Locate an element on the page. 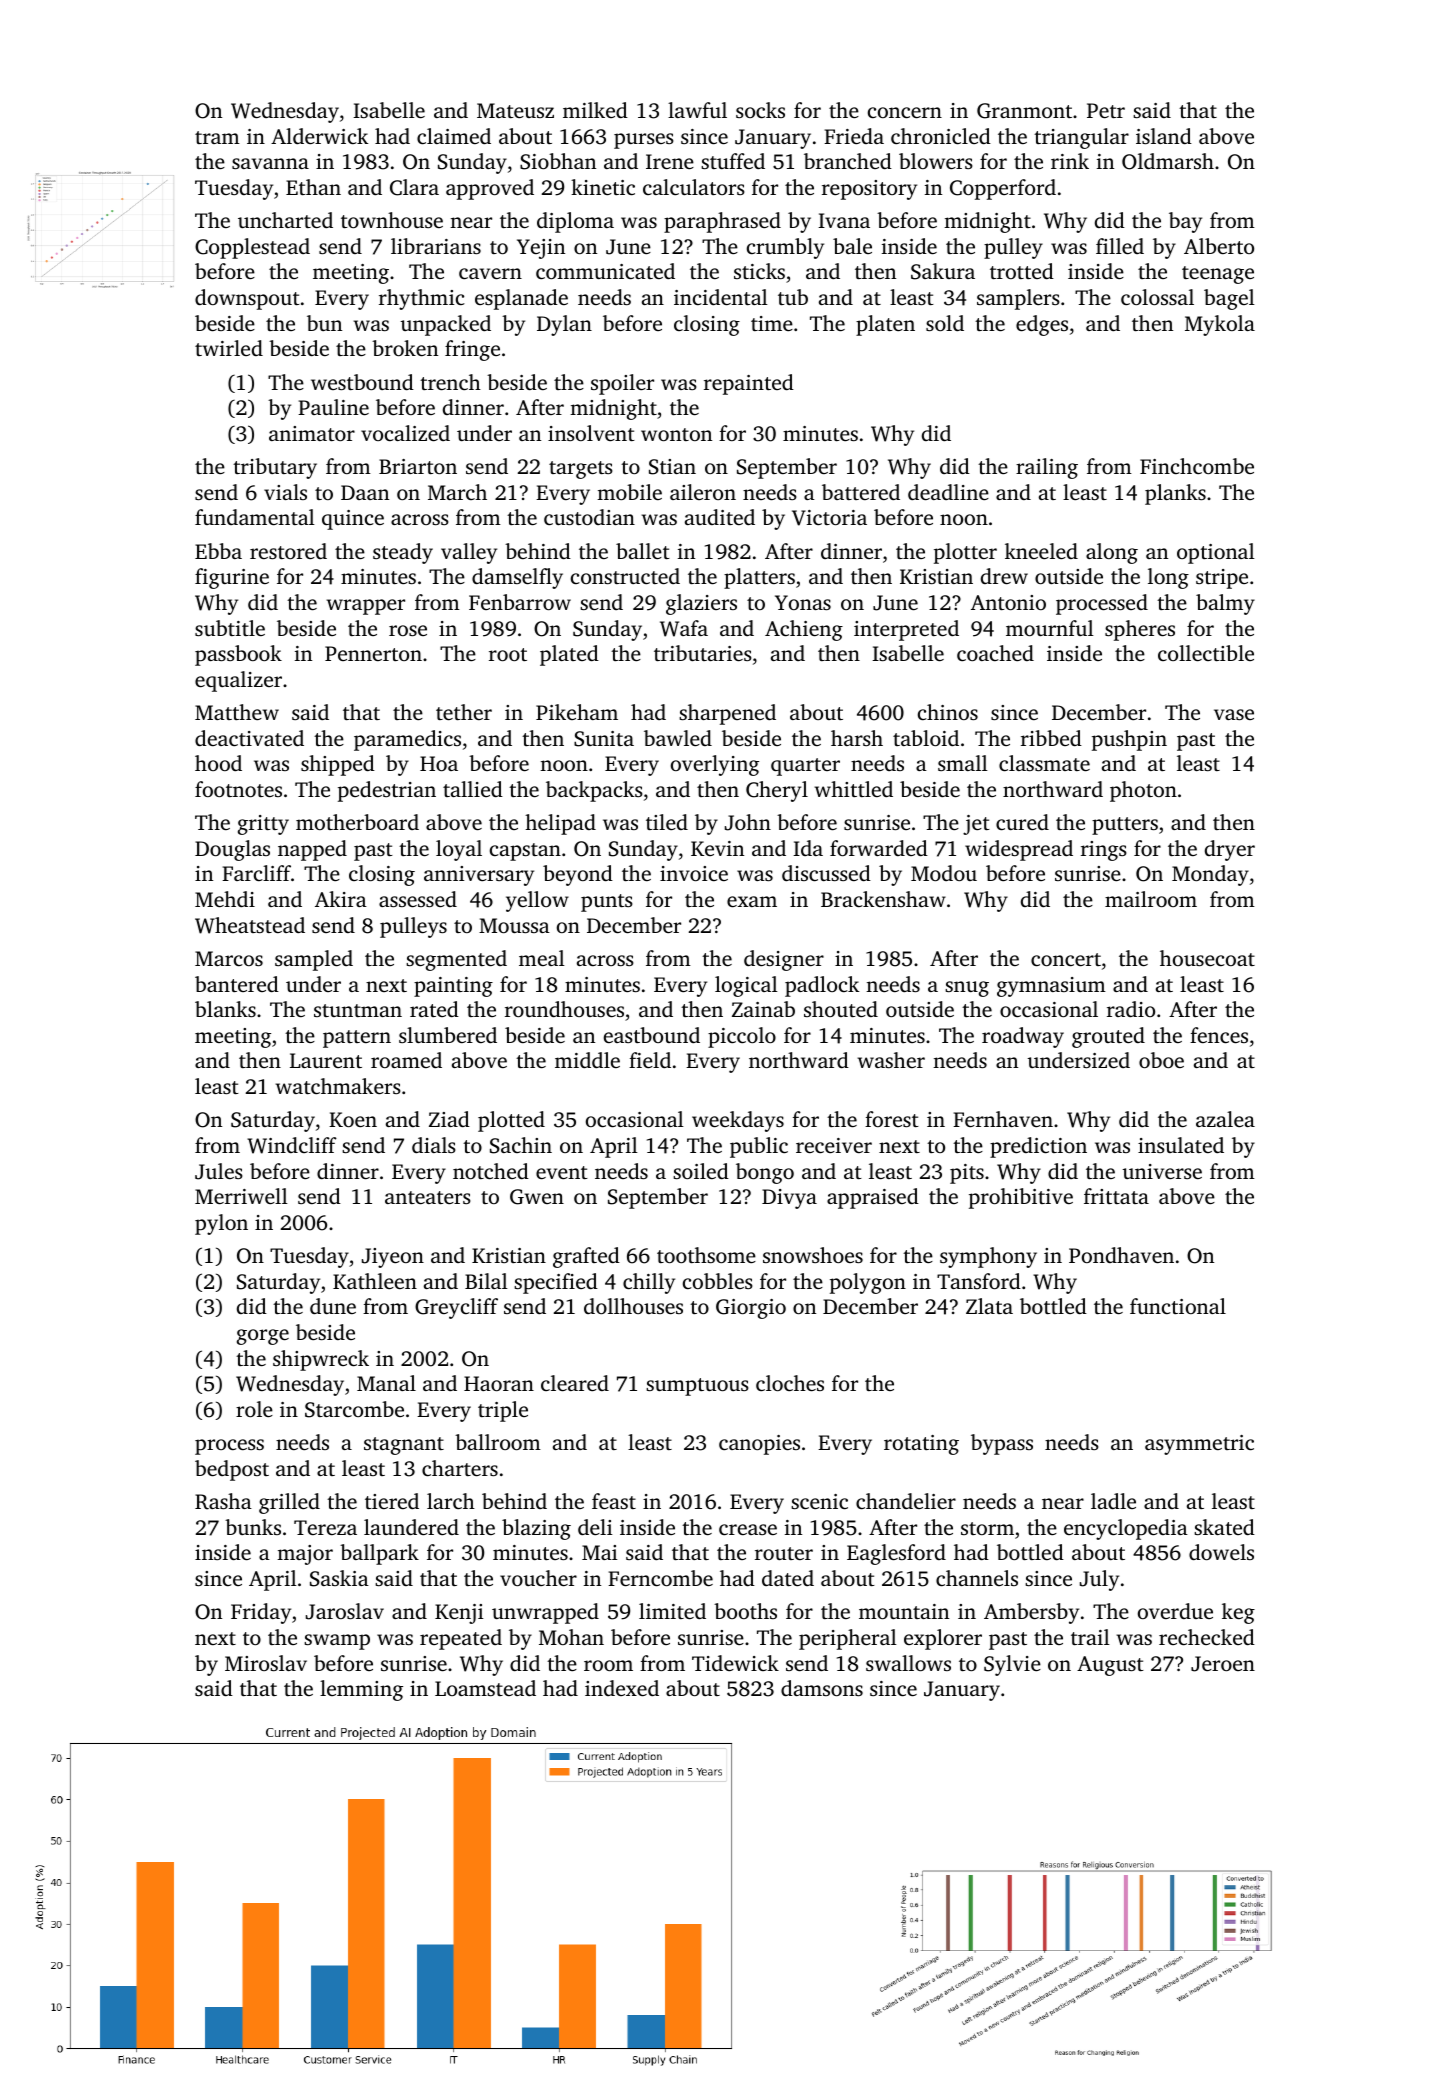 This document has height=2100, width=1450. tram is located at coordinates (217, 137).
